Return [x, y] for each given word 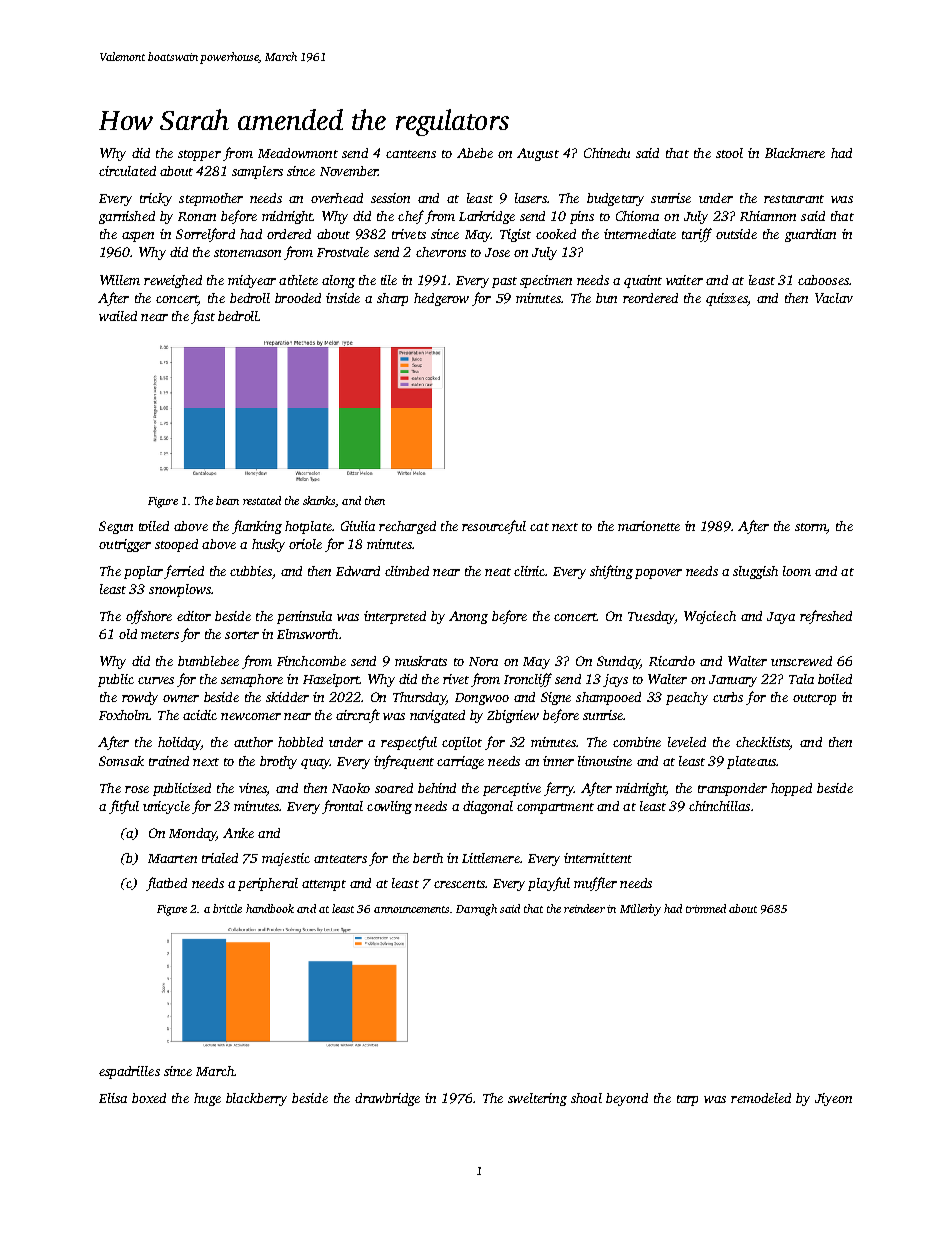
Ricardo [672, 661]
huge [207, 1099]
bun [606, 298]
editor [194, 616]
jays [615, 680]
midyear [252, 281]
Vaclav [834, 298]
